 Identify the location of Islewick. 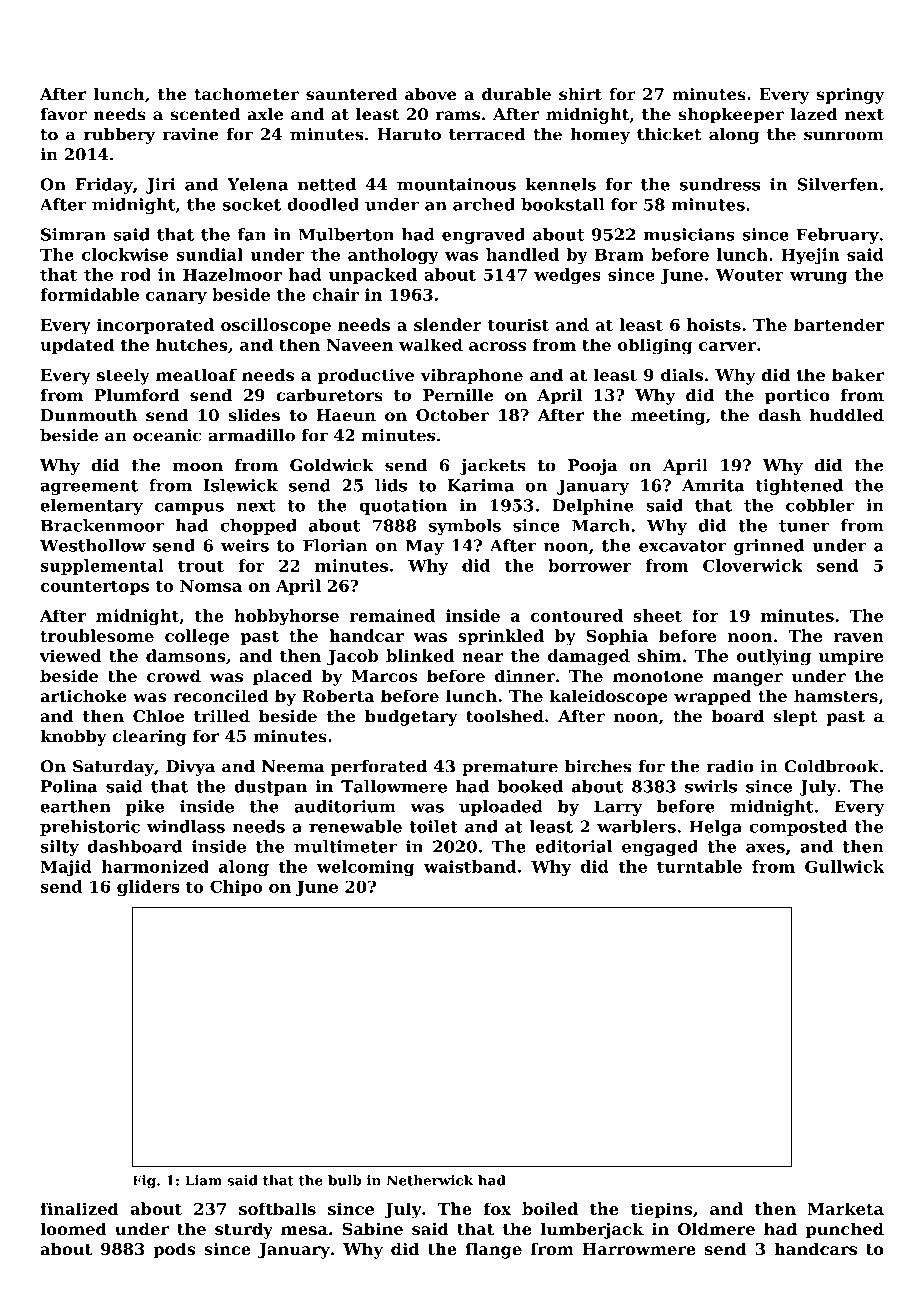
(241, 485).
